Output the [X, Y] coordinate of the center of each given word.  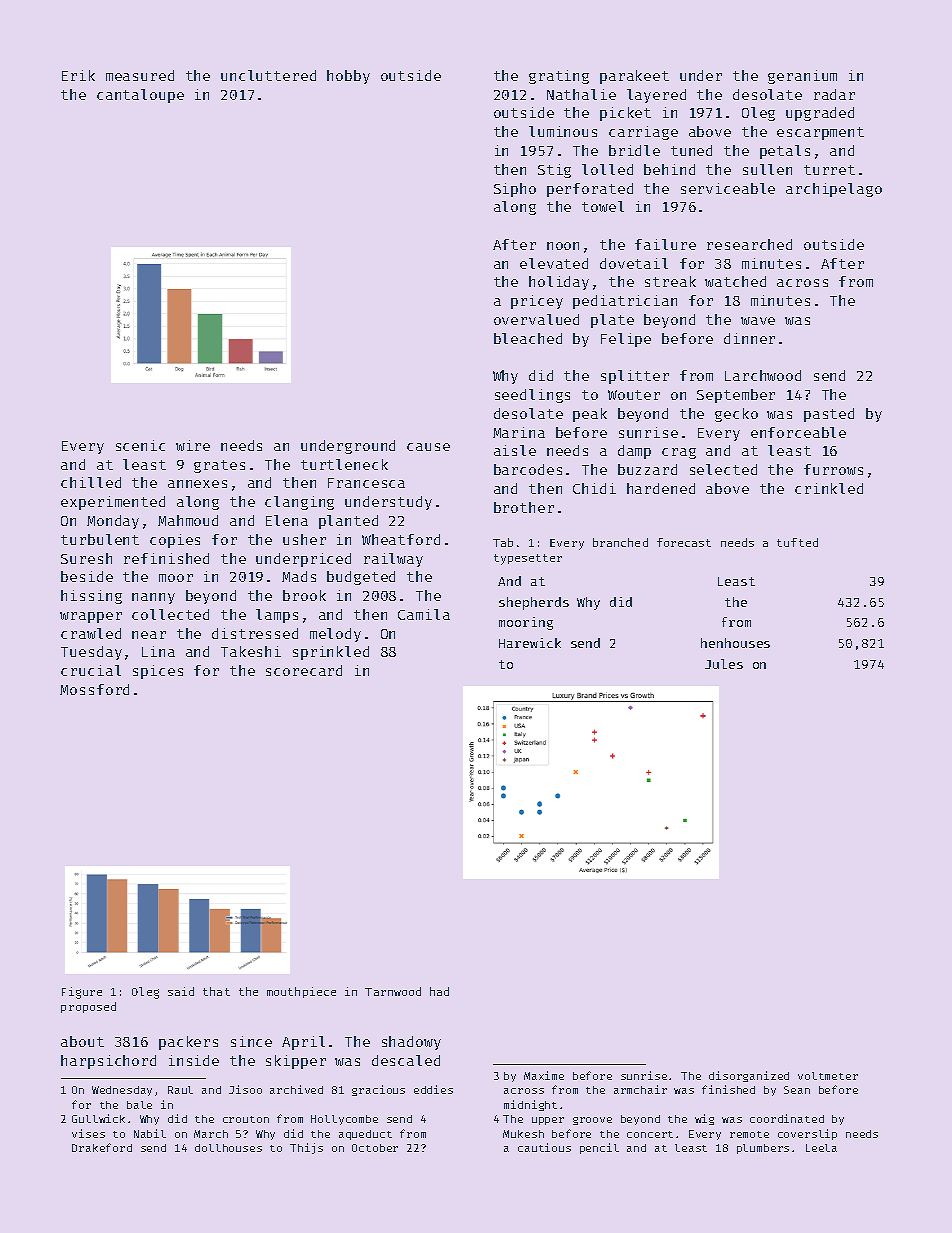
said [181, 991]
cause [428, 447]
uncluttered [268, 75]
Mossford [94, 689]
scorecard [304, 670]
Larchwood [763, 375]
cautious [544, 1147]
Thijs [306, 1148]
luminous [563, 131]
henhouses [735, 643]
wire [193, 445]
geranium [802, 77]
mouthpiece [301, 992]
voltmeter [828, 1076]
